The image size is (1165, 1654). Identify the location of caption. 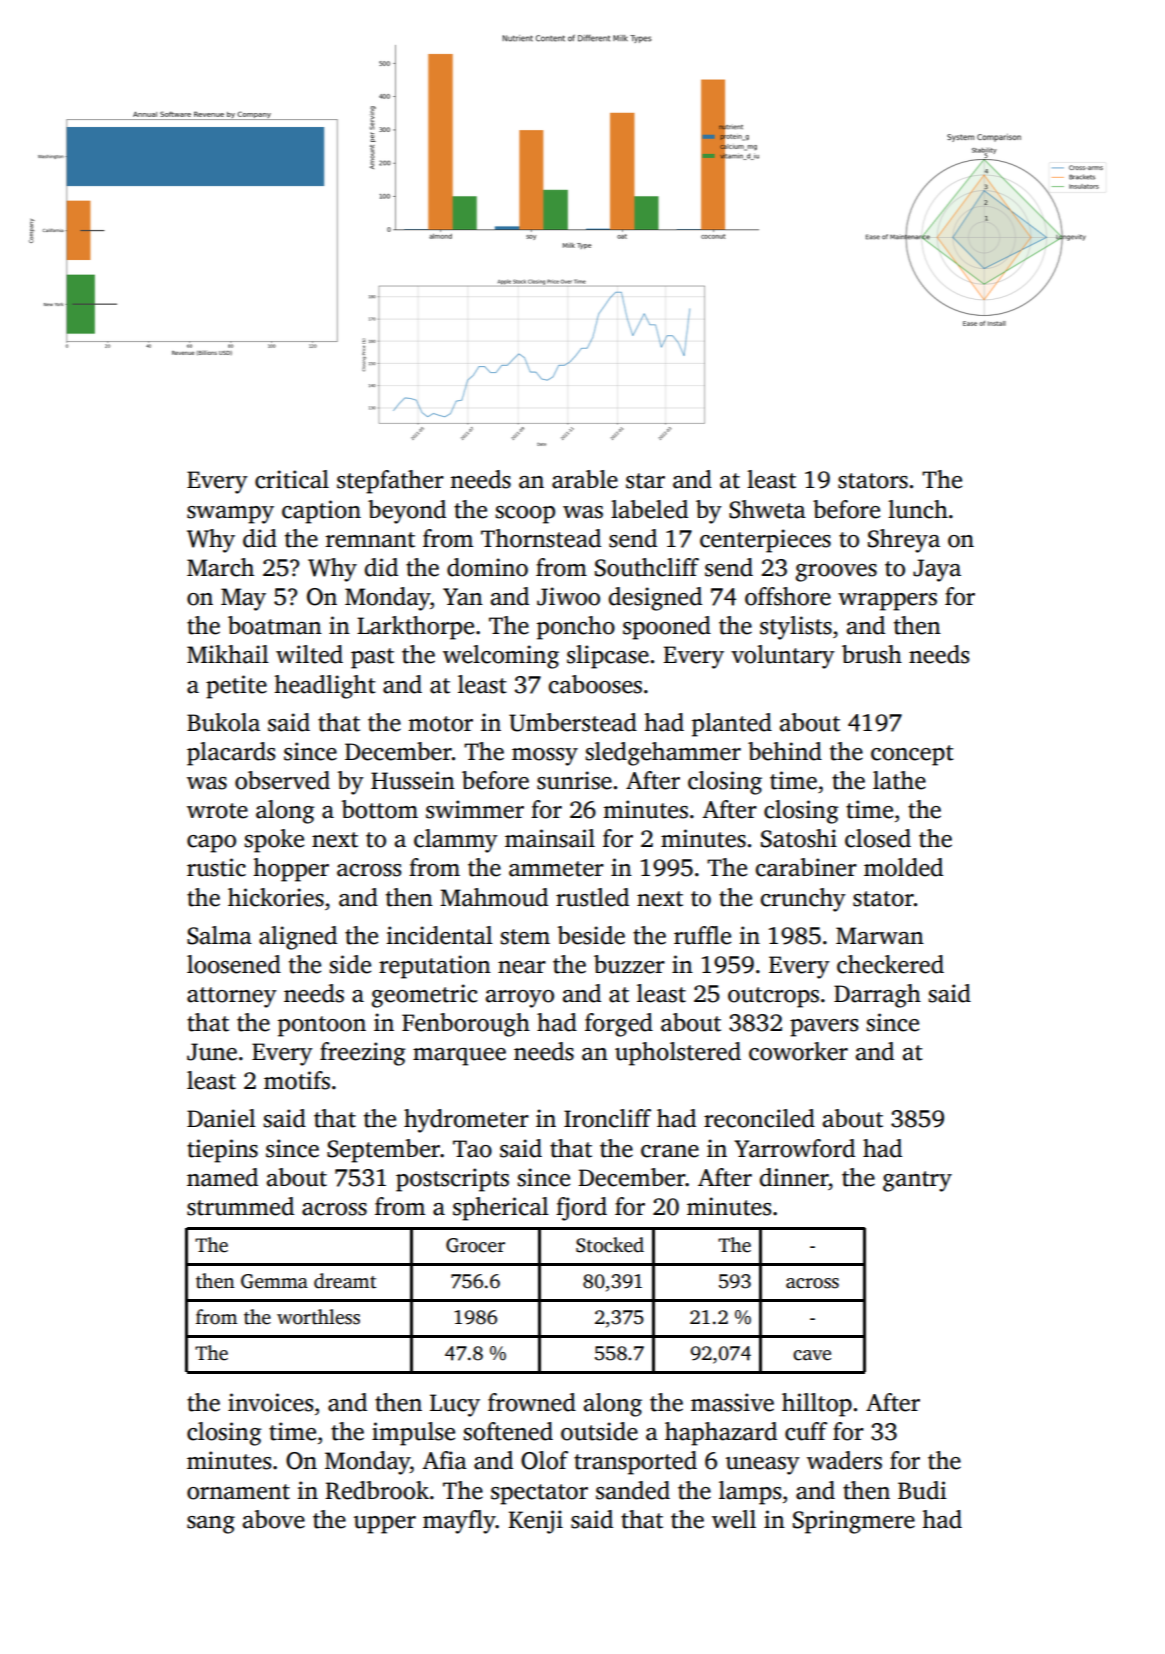
(321, 512).
